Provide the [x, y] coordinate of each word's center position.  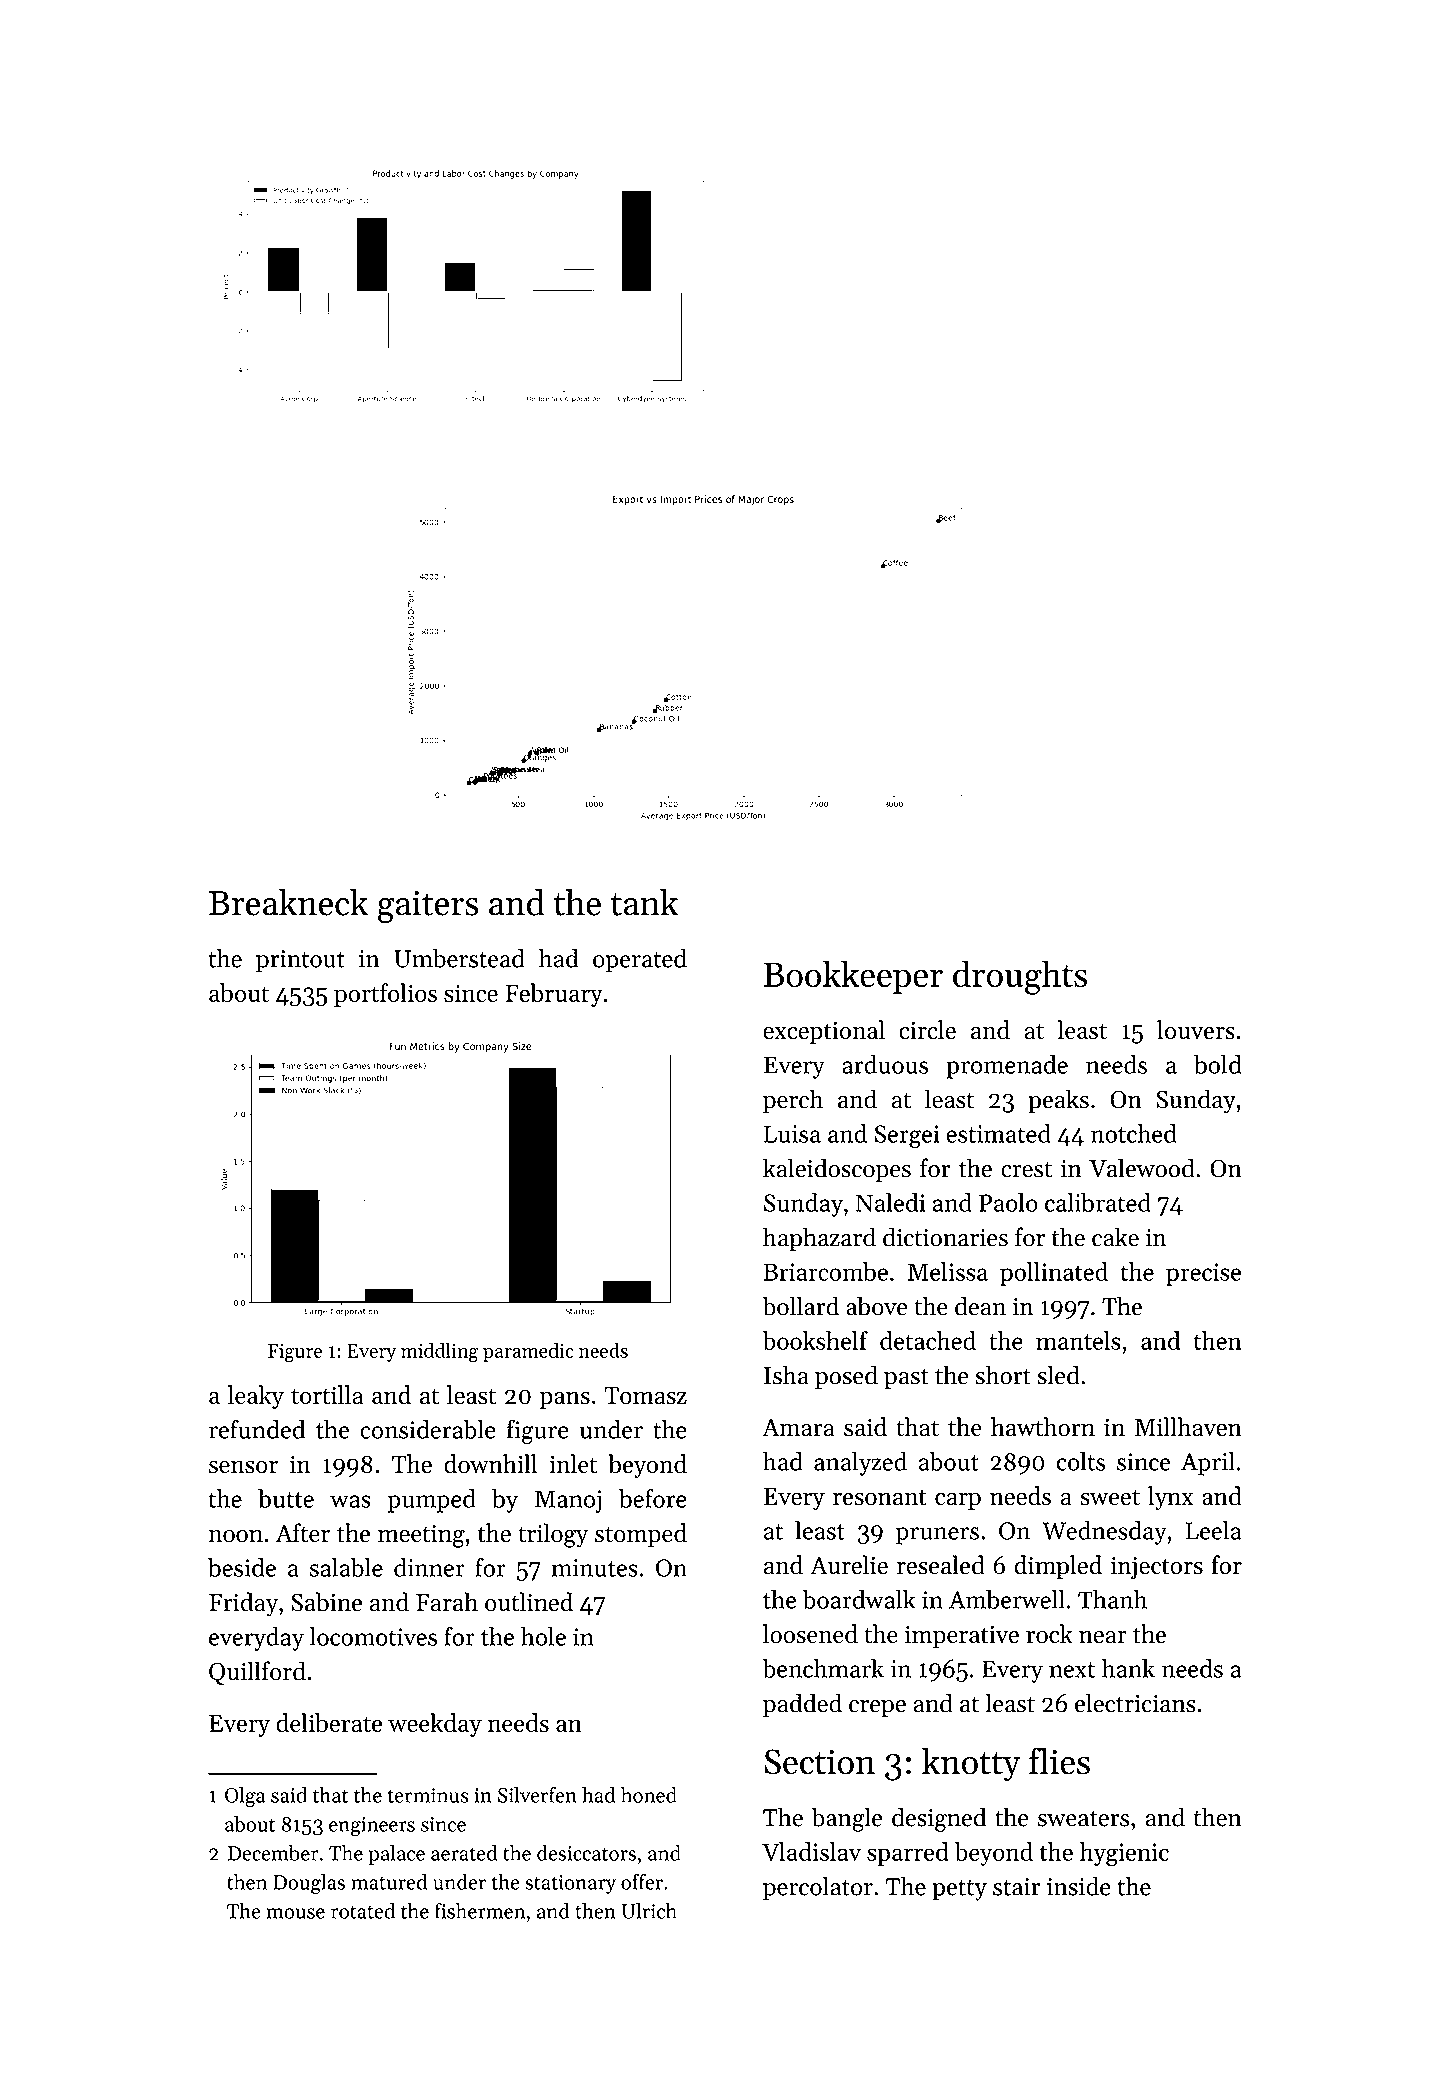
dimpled [1058, 1567]
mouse [295, 1913]
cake [1115, 1237]
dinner [429, 1567]
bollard [800, 1306]
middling [440, 1353]
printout [300, 961]
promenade [1007, 1067]
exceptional [824, 1032]
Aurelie [849, 1565]
